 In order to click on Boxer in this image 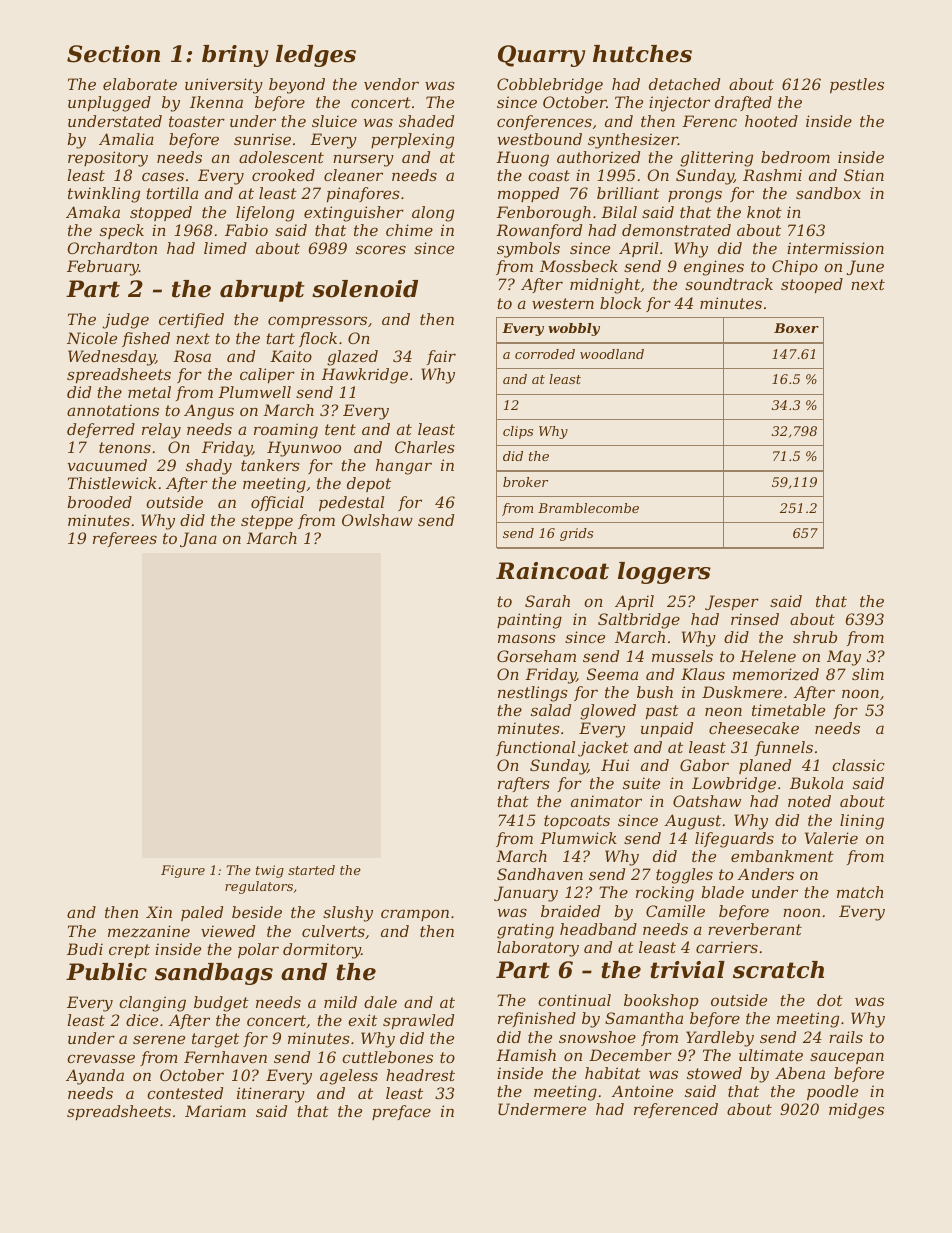, I will do `click(796, 328)`.
